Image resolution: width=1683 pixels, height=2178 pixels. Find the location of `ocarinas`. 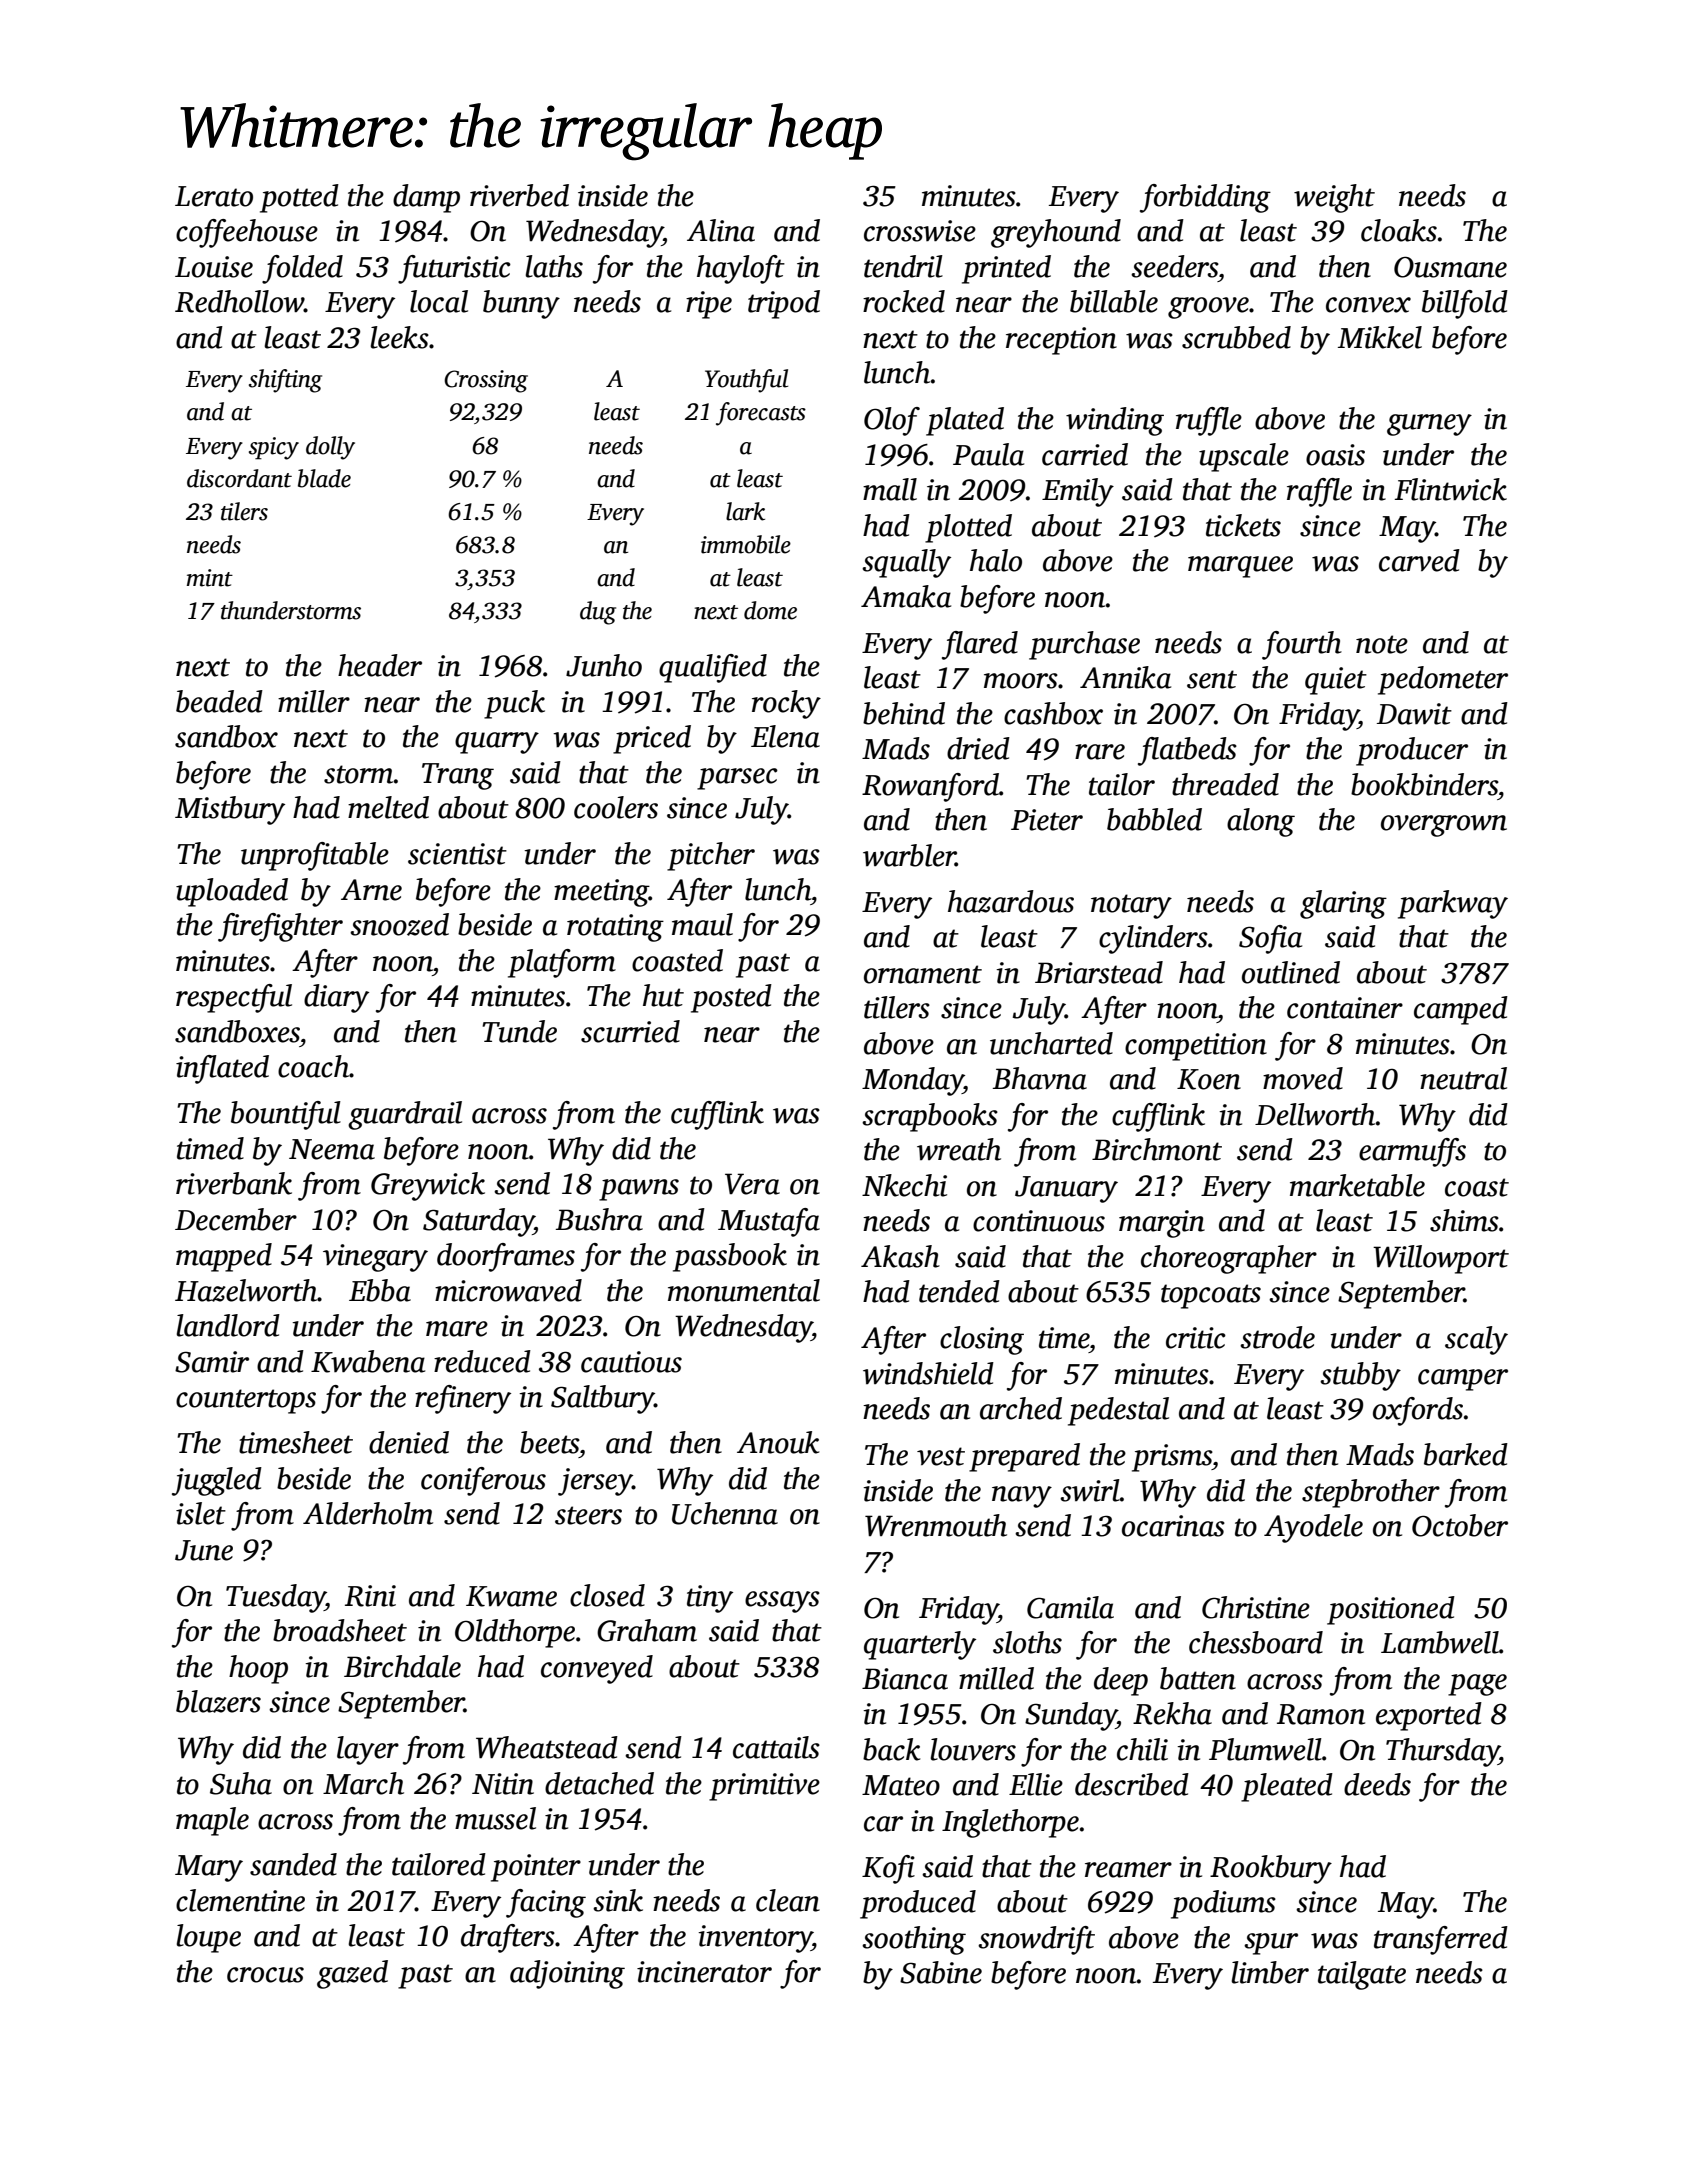

ocarinas is located at coordinates (1173, 1526).
